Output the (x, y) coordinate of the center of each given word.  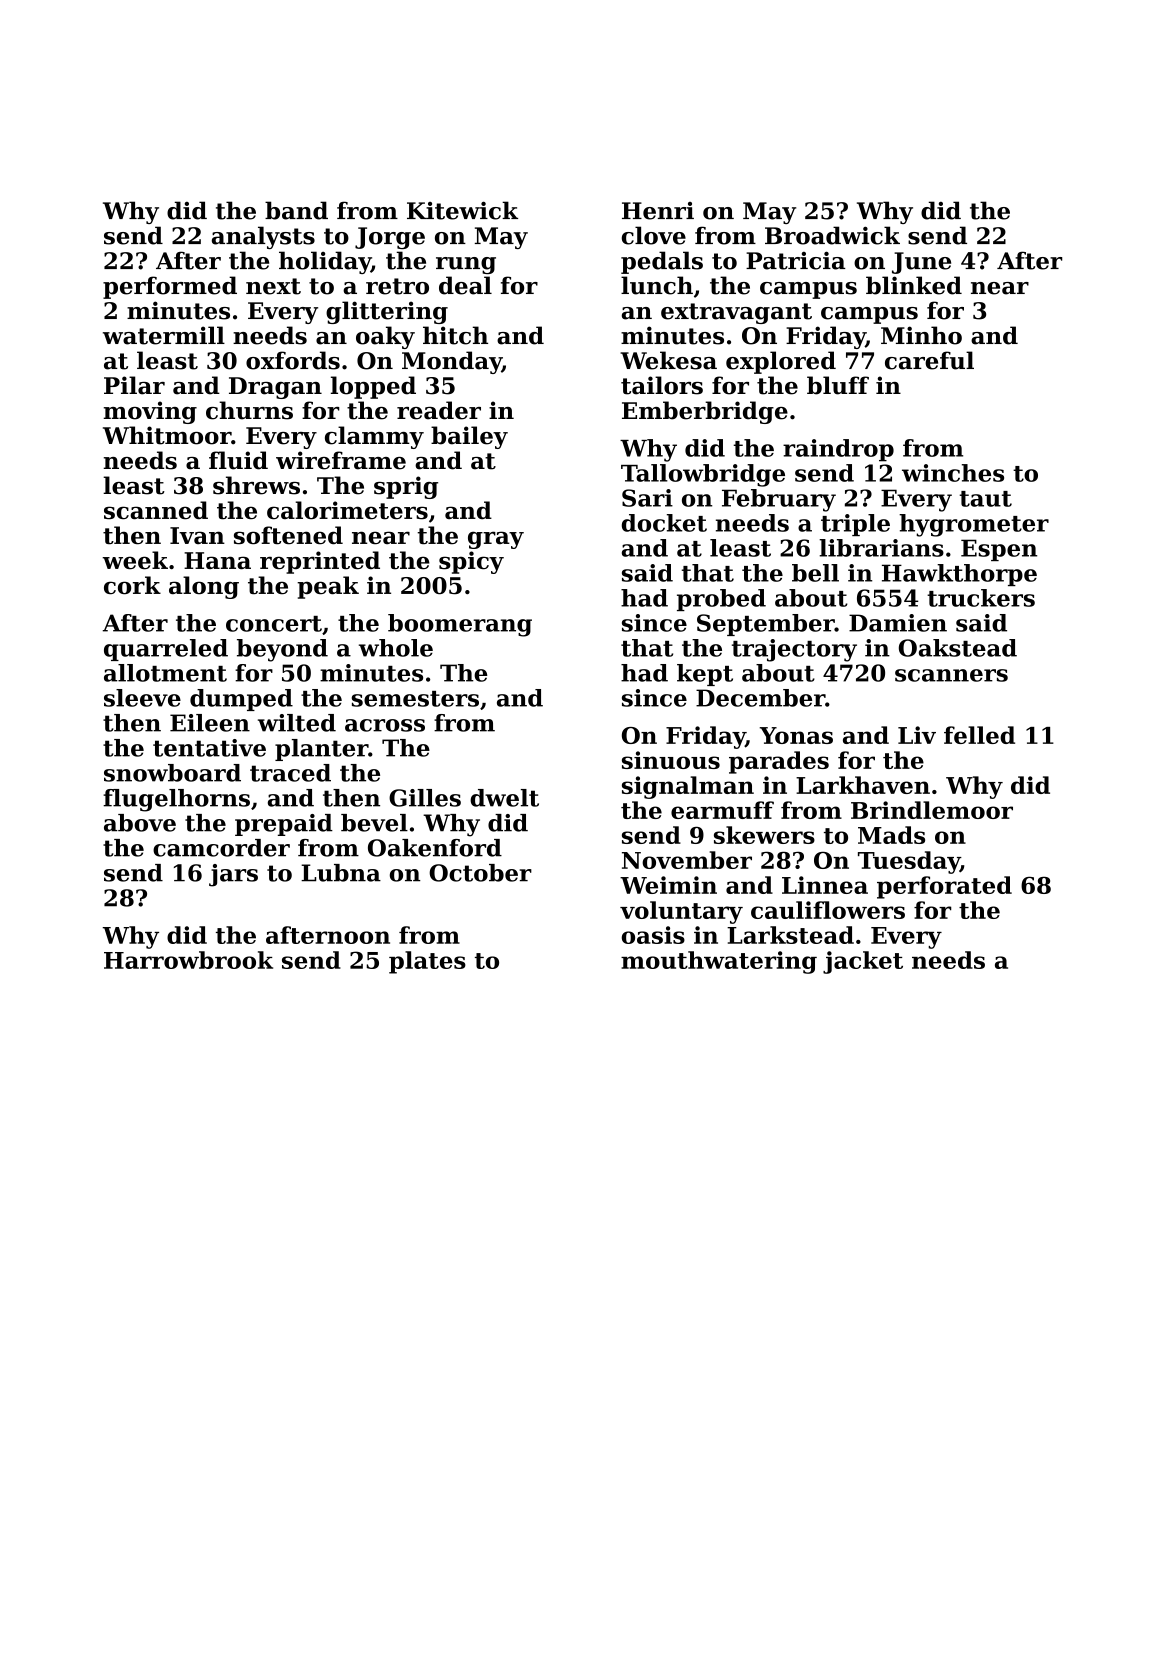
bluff (838, 385)
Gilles (425, 798)
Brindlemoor (932, 810)
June (921, 263)
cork (132, 585)
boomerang (460, 625)
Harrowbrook (188, 960)
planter (321, 750)
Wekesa (668, 360)
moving (150, 412)
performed (170, 287)
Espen (999, 550)
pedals (662, 262)
